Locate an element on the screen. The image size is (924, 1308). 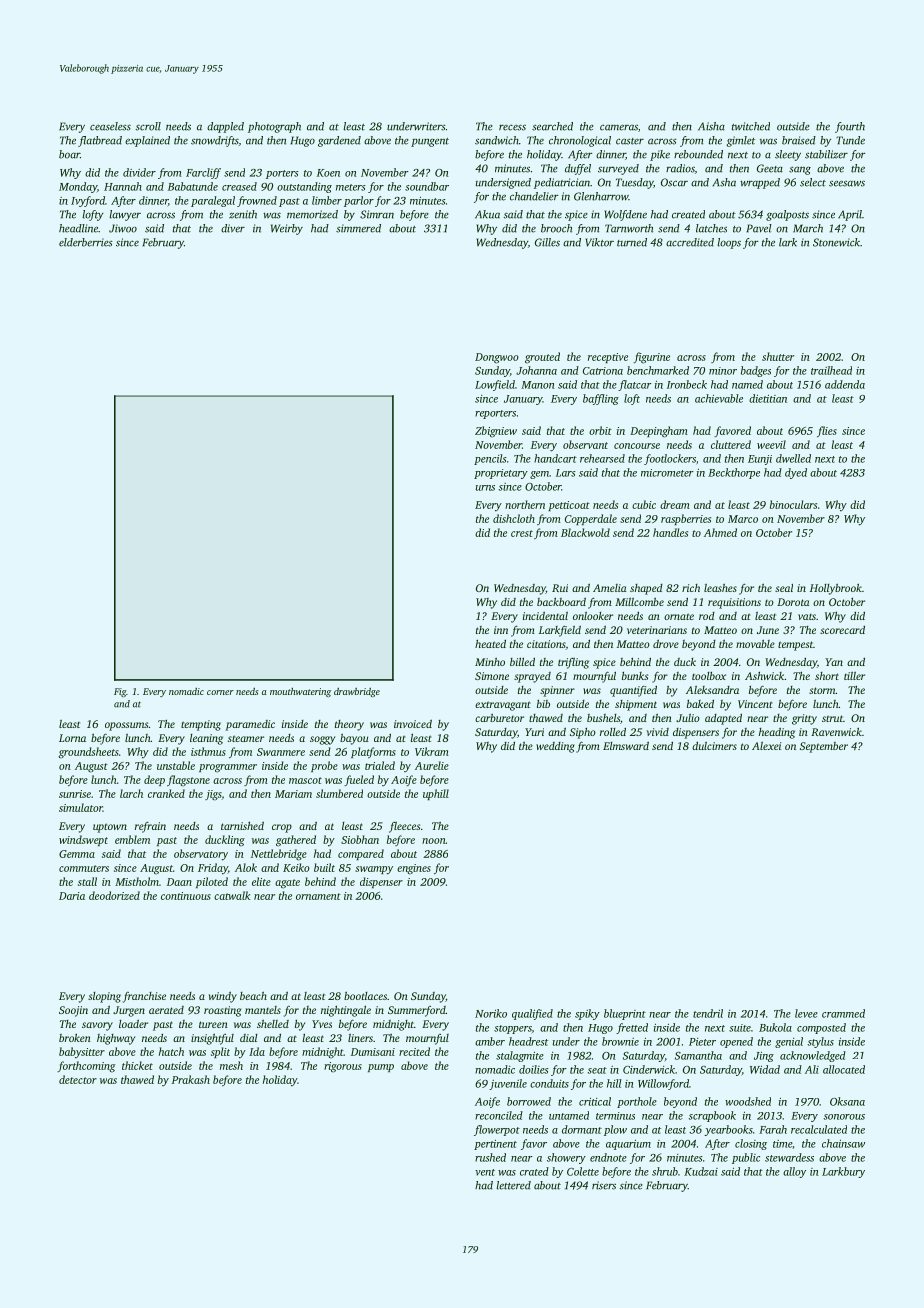
headline is located at coordinates (78, 228).
